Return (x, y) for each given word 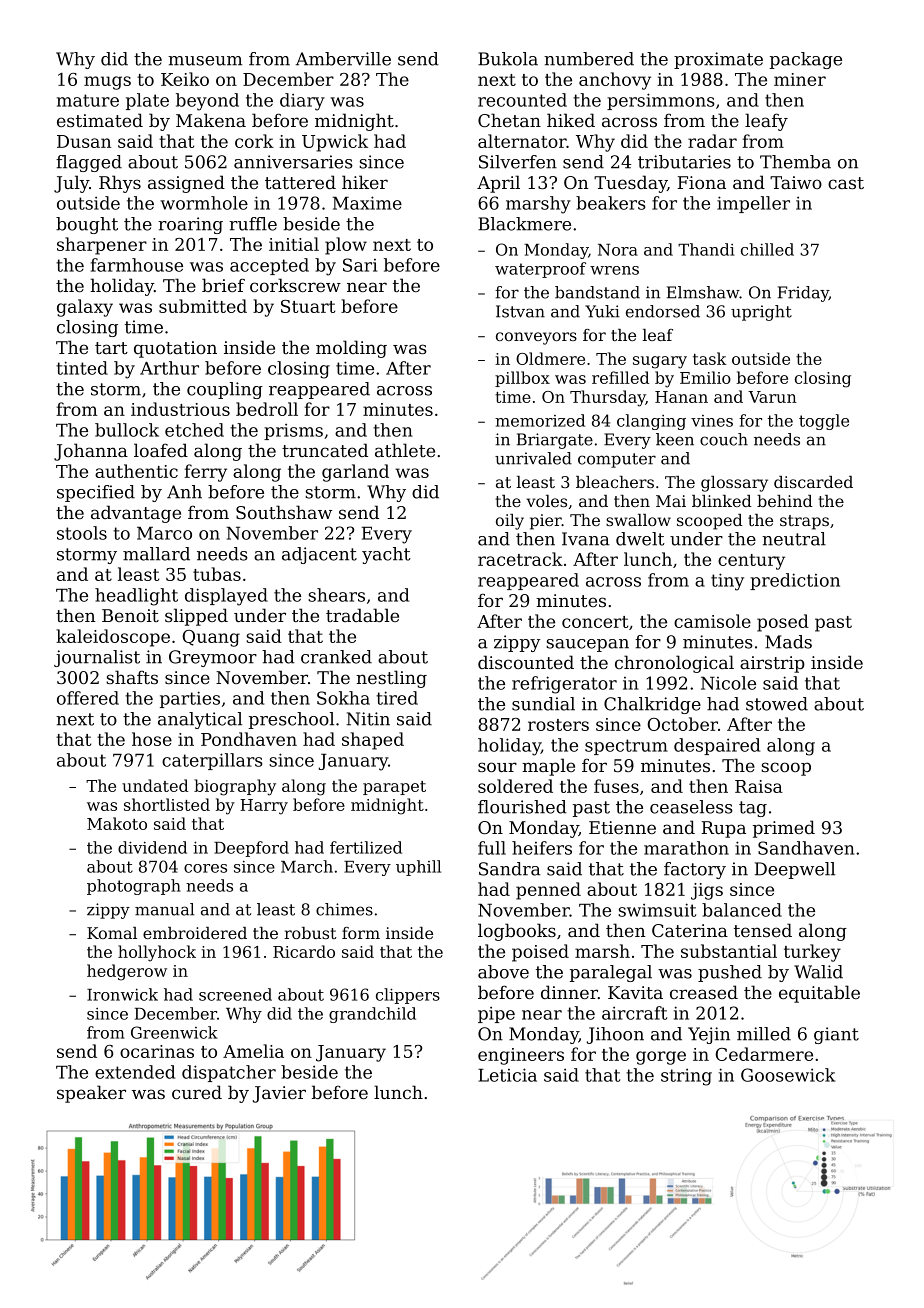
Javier (279, 1094)
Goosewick (788, 1075)
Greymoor (213, 658)
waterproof (540, 270)
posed (783, 623)
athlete (405, 450)
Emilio (705, 377)
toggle (824, 422)
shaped (373, 741)
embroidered (195, 933)
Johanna (91, 452)
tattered (300, 182)
